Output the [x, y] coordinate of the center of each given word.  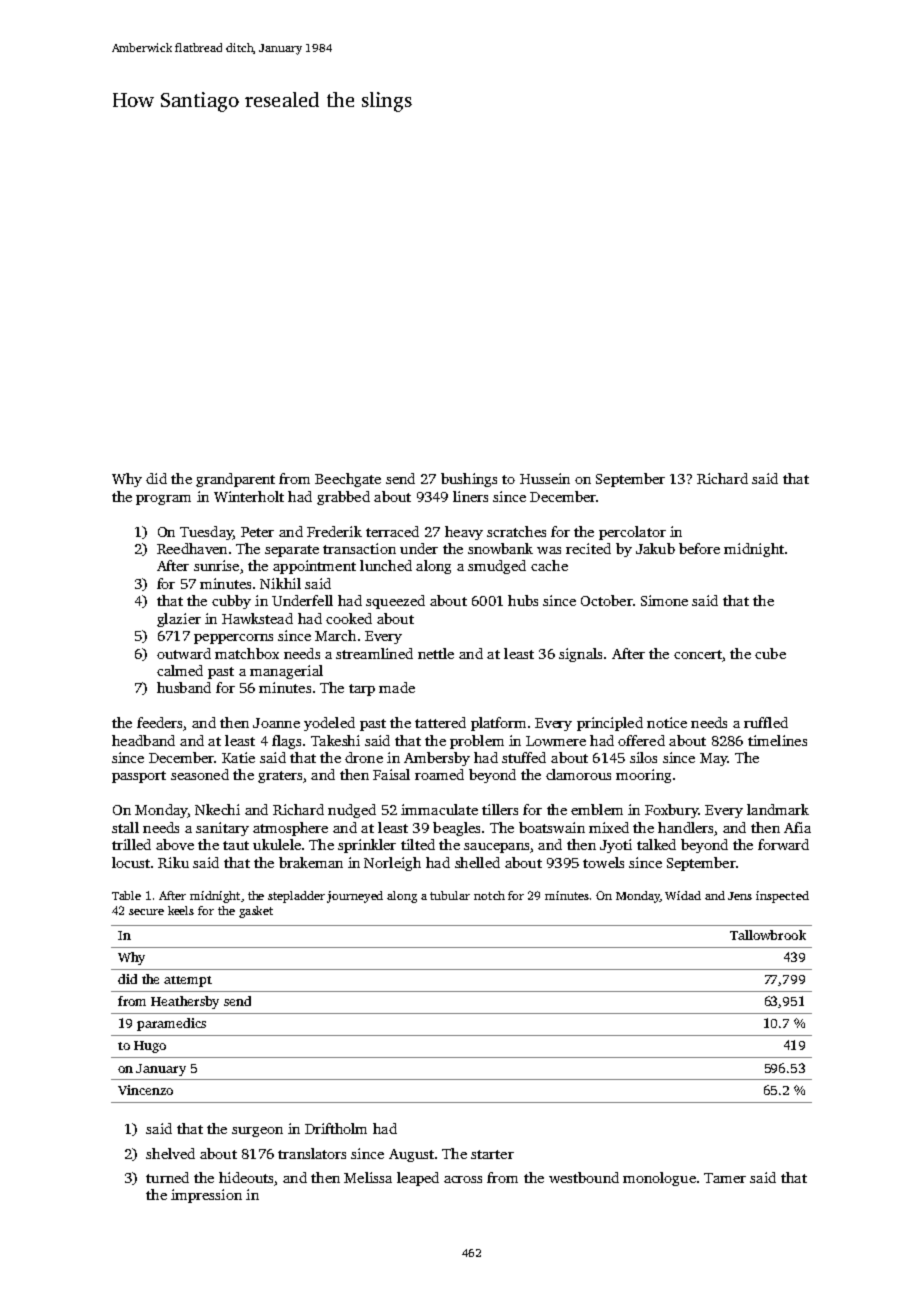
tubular [450, 895]
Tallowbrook [768, 935]
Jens [740, 896]
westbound [584, 1177]
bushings [469, 480]
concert [698, 654]
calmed [180, 670]
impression [206, 1196]
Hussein [545, 478]
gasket [256, 912]
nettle [436, 653]
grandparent [235, 480]
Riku [173, 862]
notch [489, 895]
